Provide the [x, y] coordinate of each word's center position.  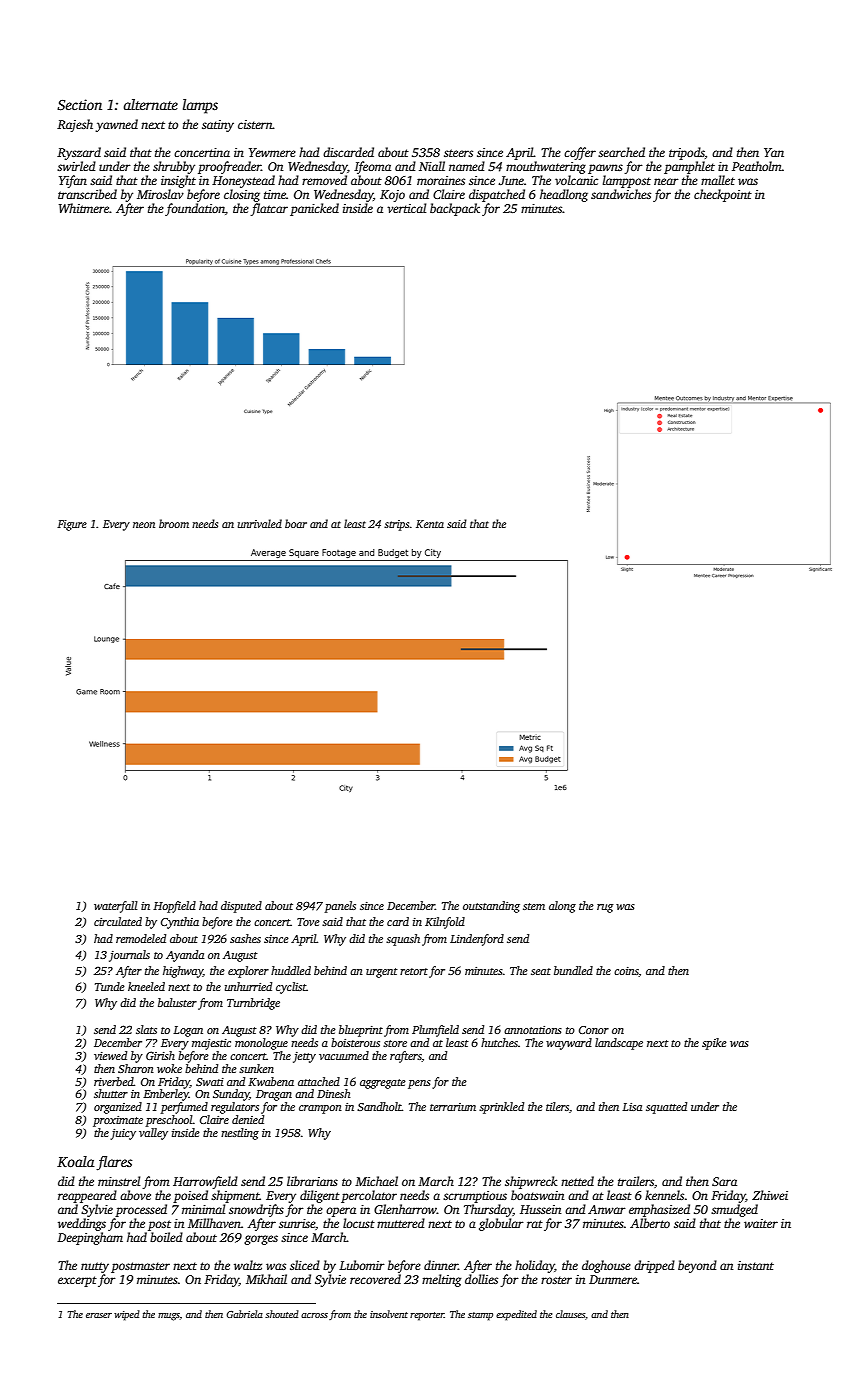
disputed [241, 907]
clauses [570, 1314]
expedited [516, 1315]
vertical [406, 208]
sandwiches [621, 194]
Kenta [430, 524]
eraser [99, 1315]
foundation [195, 209]
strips [396, 525]
